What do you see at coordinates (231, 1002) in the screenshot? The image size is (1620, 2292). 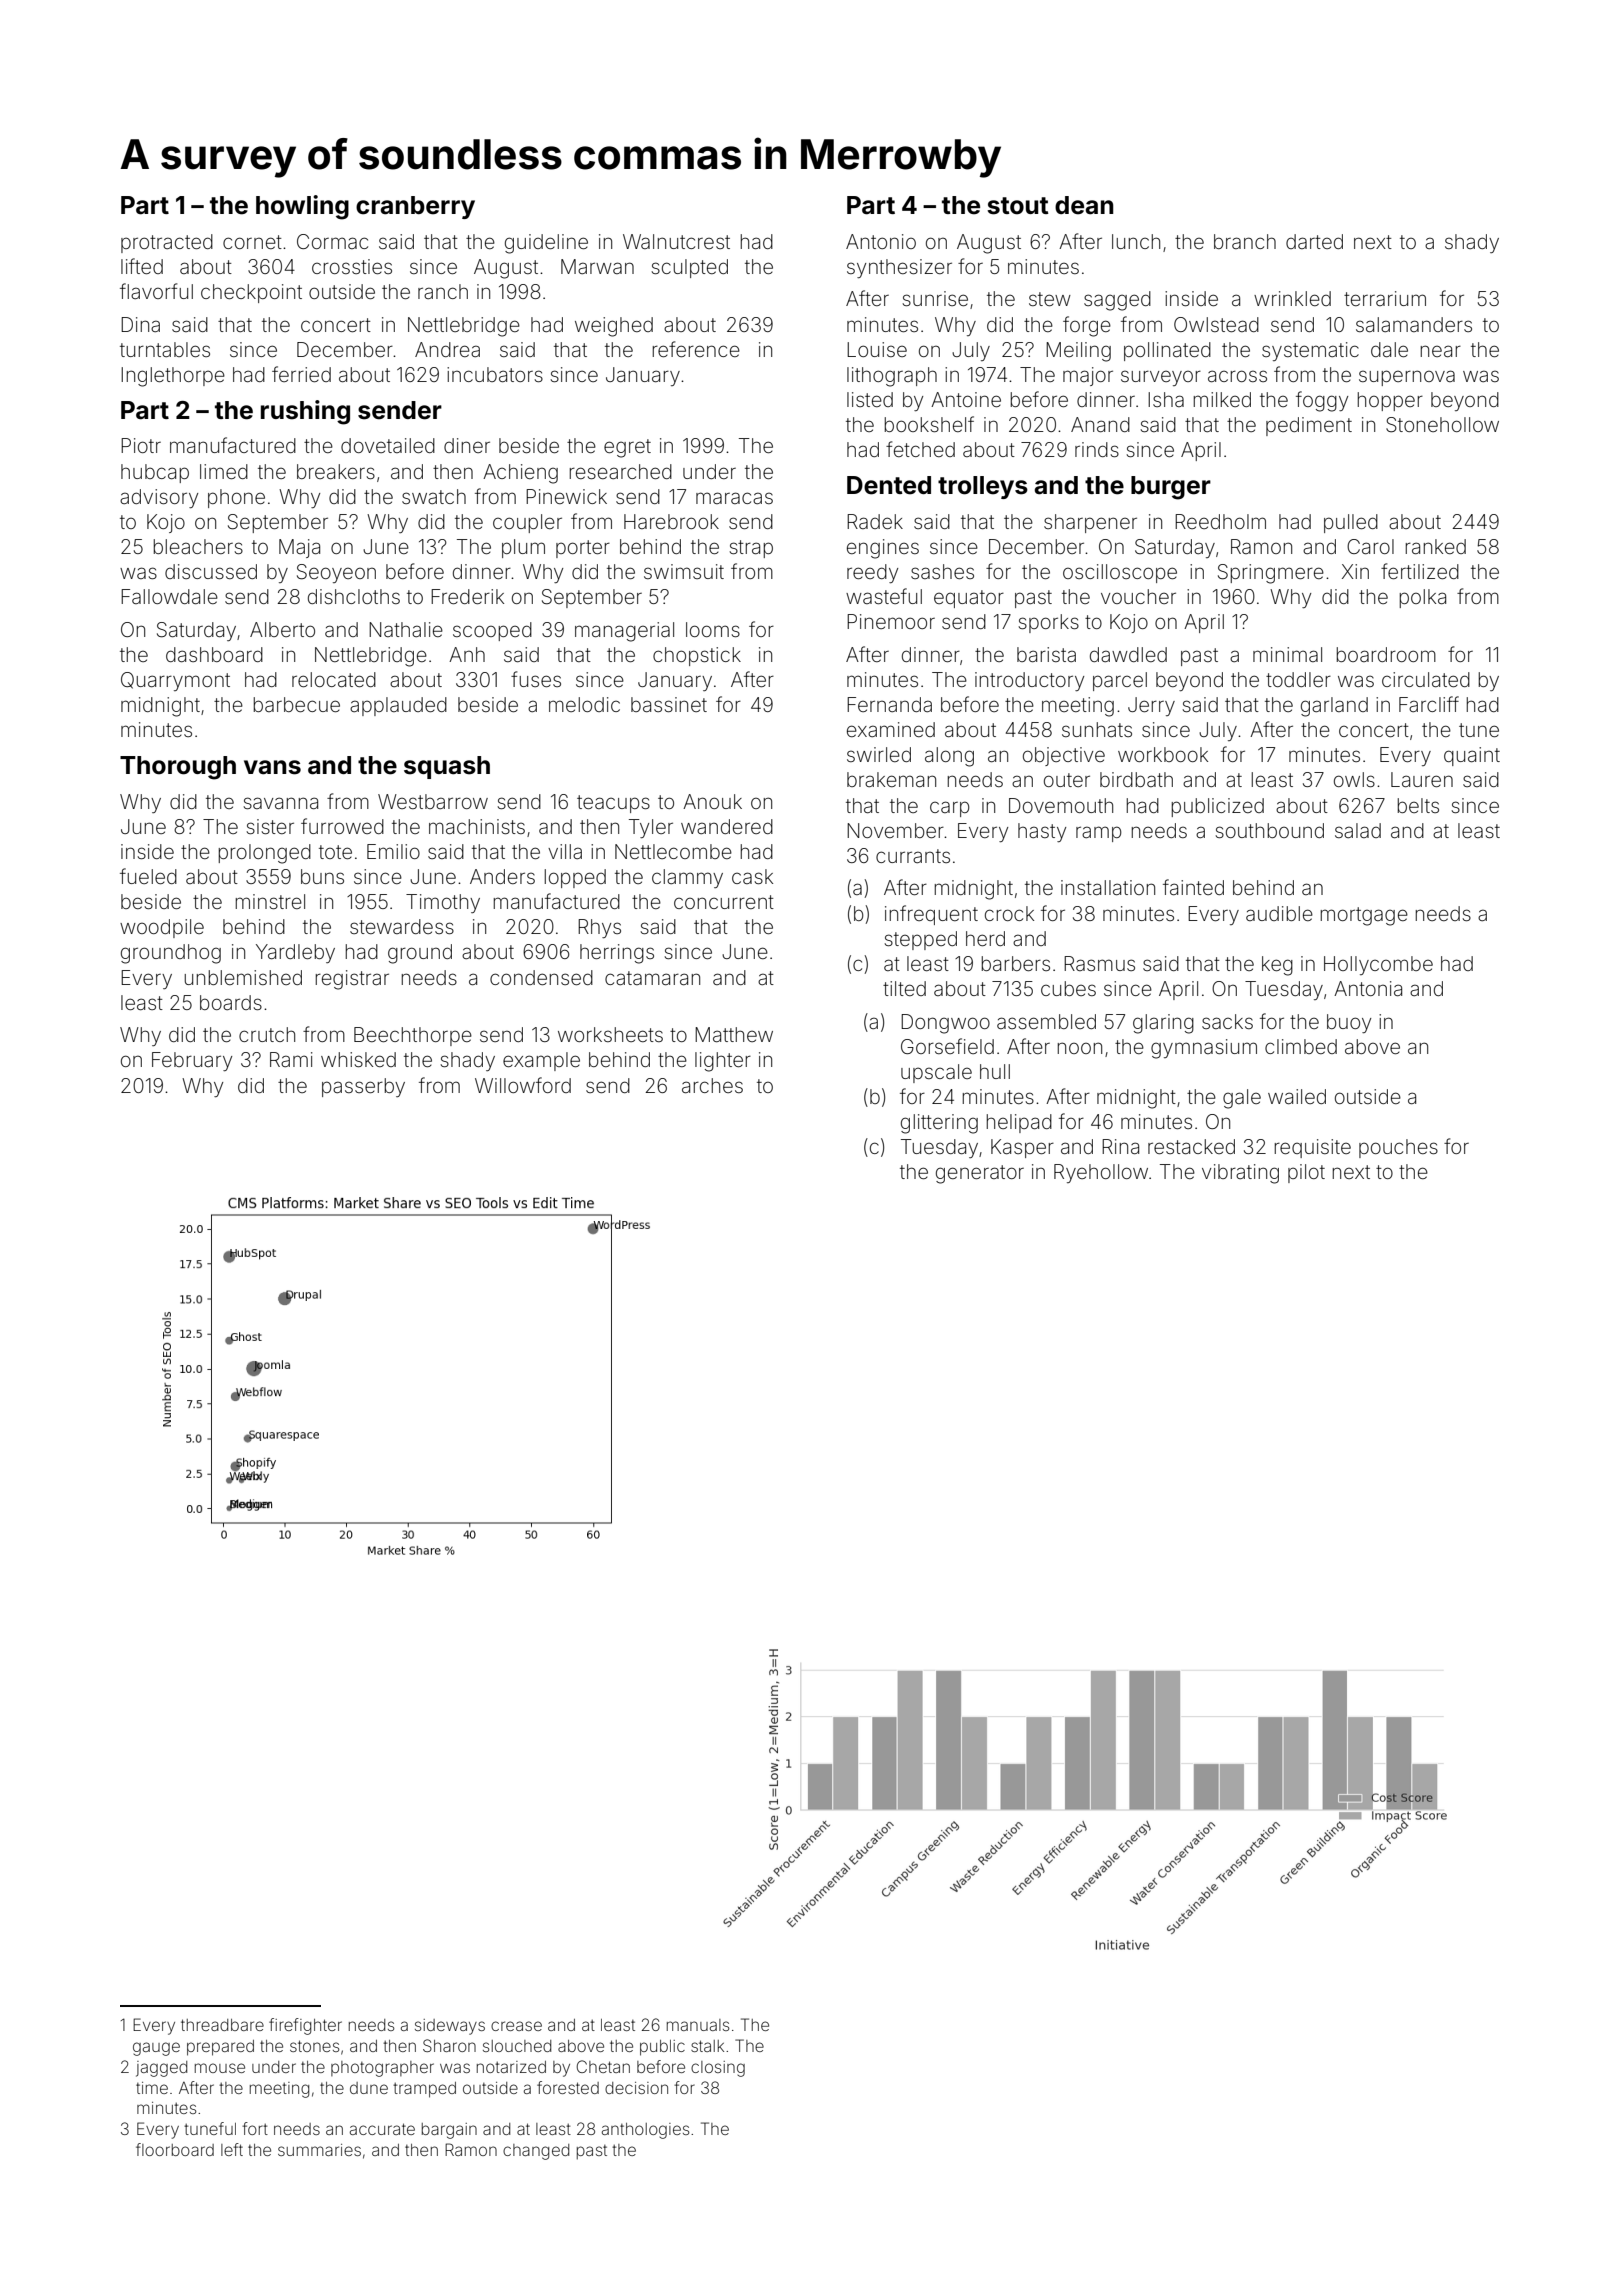 I see `boards` at bounding box center [231, 1002].
